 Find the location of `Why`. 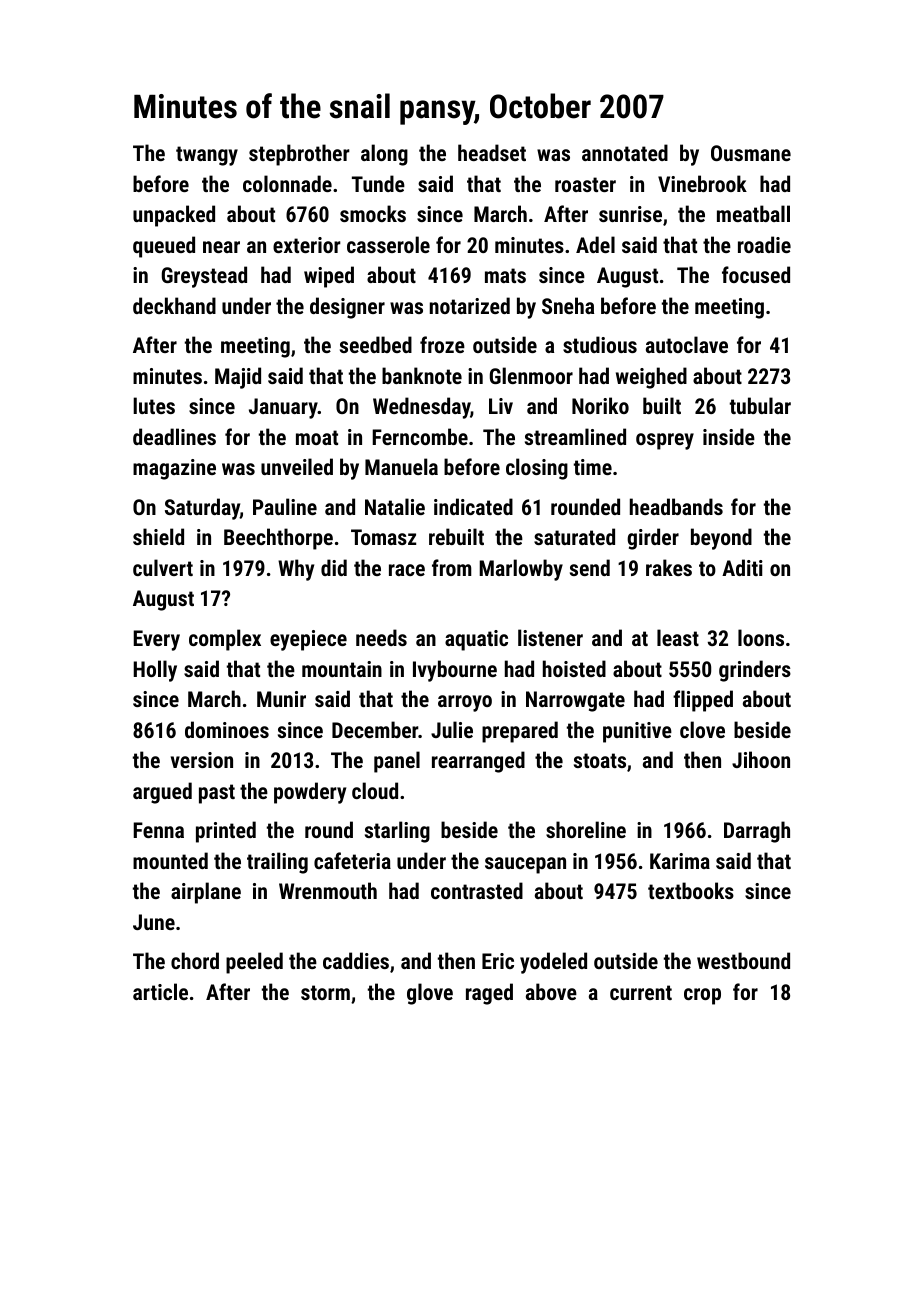

Why is located at coordinates (296, 570).
